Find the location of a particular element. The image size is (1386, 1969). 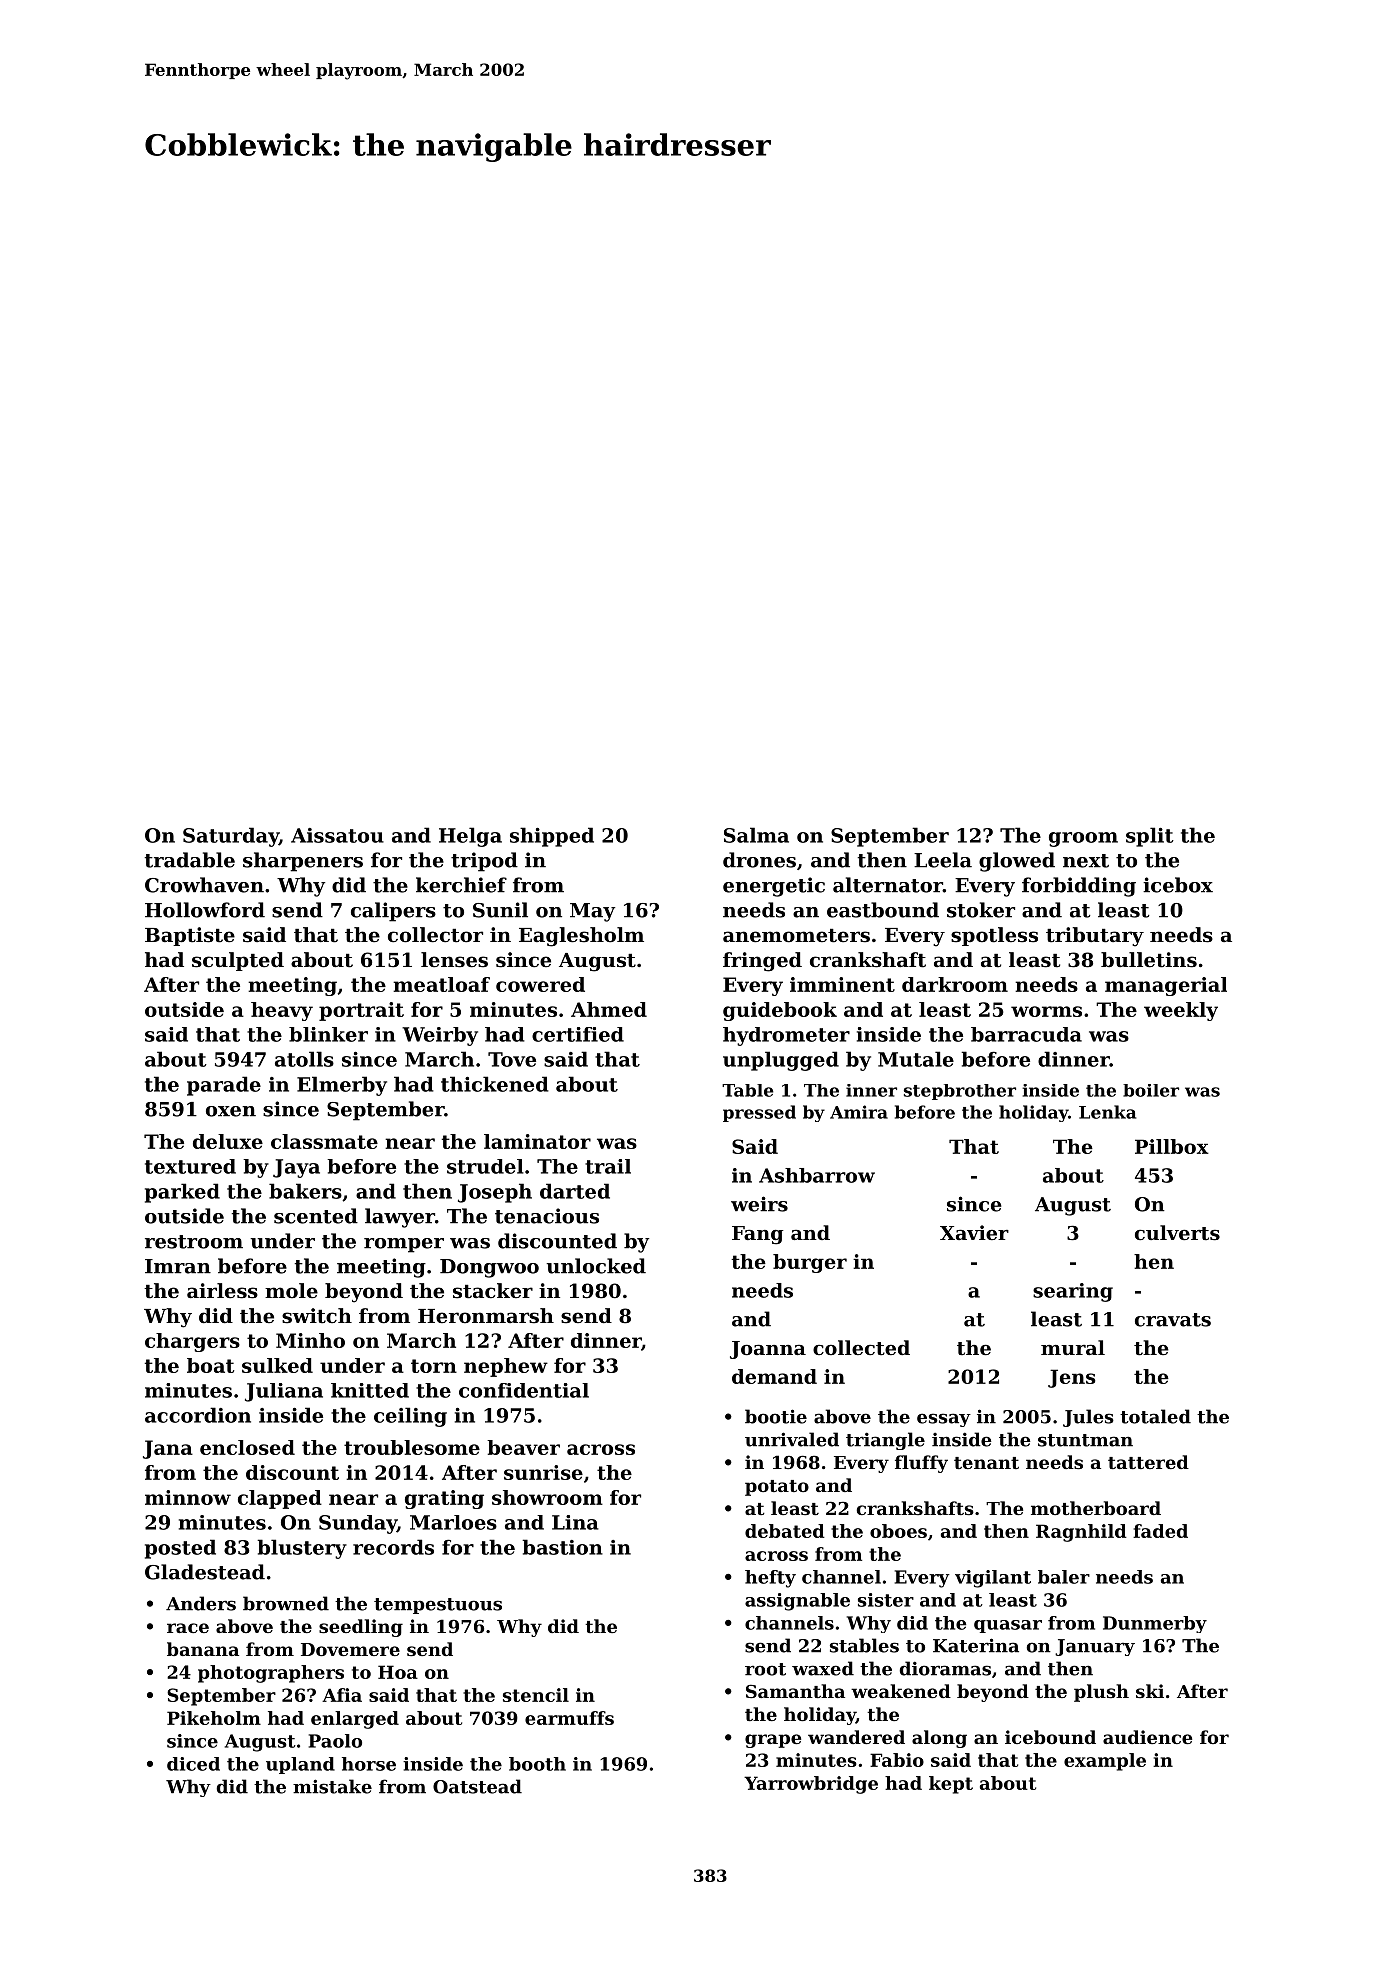

tenant is located at coordinates (986, 1463).
